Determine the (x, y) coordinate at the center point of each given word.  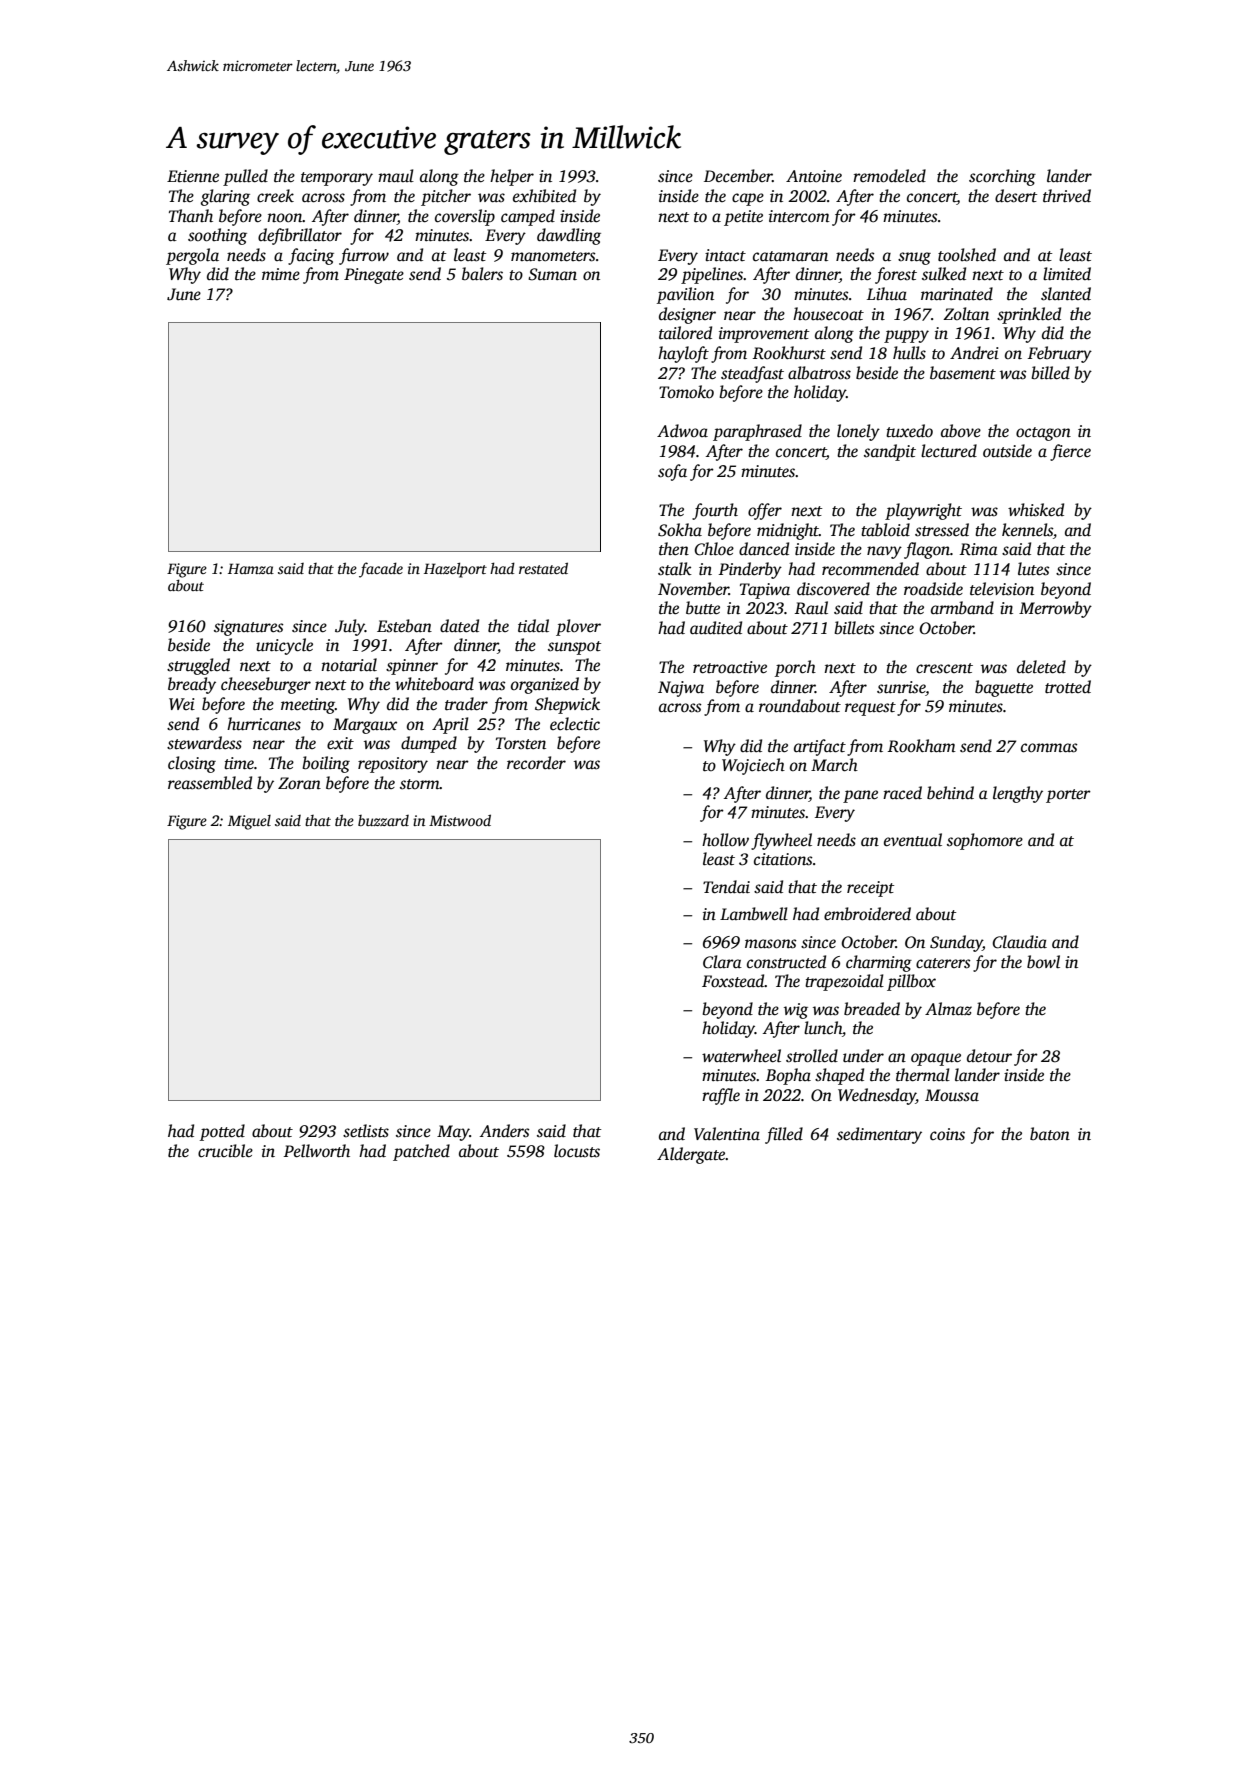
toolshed (967, 255)
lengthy (1018, 794)
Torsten (521, 743)
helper (512, 177)
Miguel (249, 822)
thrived (1067, 196)
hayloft (683, 354)
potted (222, 1132)
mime (281, 274)
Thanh (191, 215)
